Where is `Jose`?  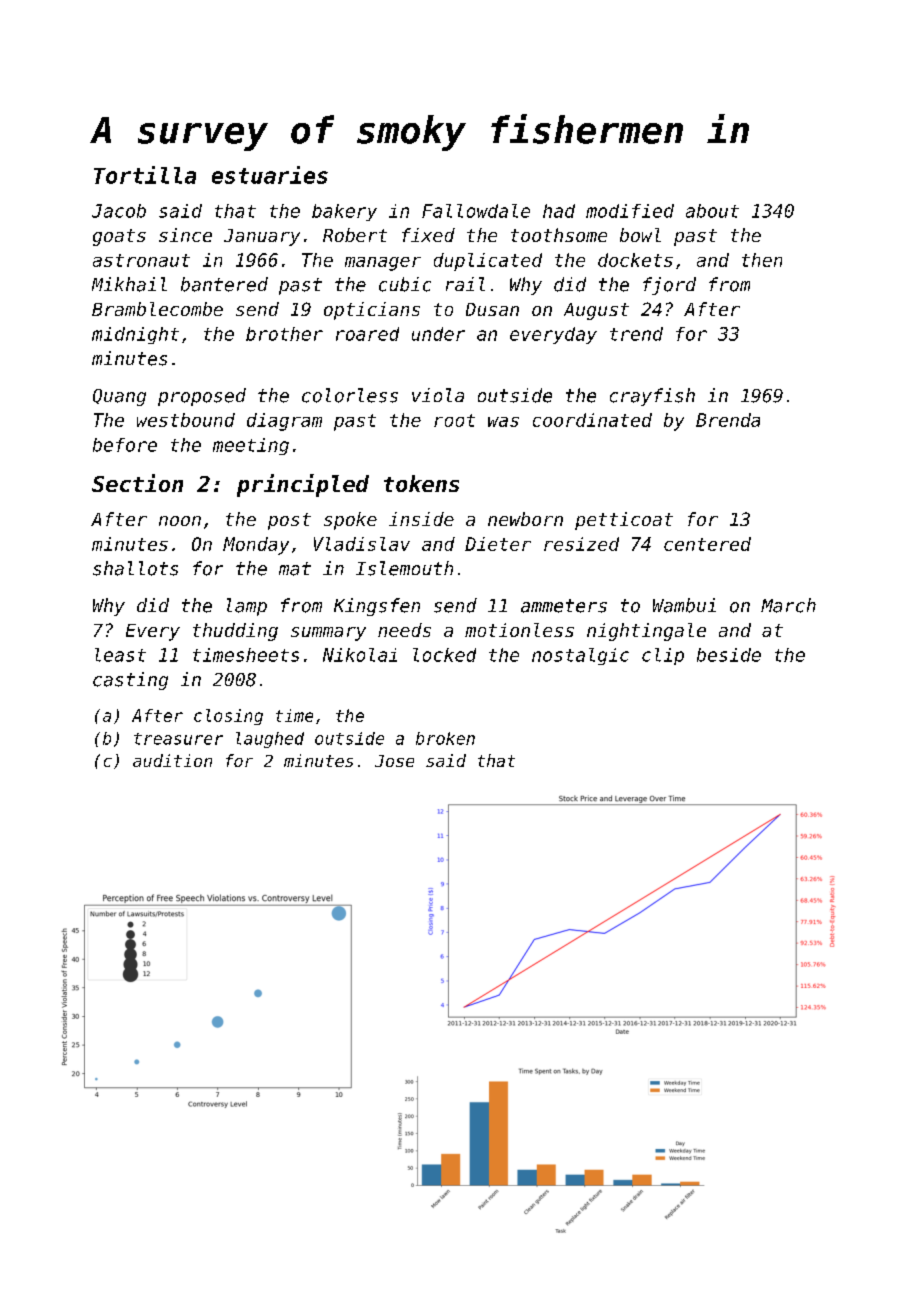 Jose is located at coordinates (394, 761).
